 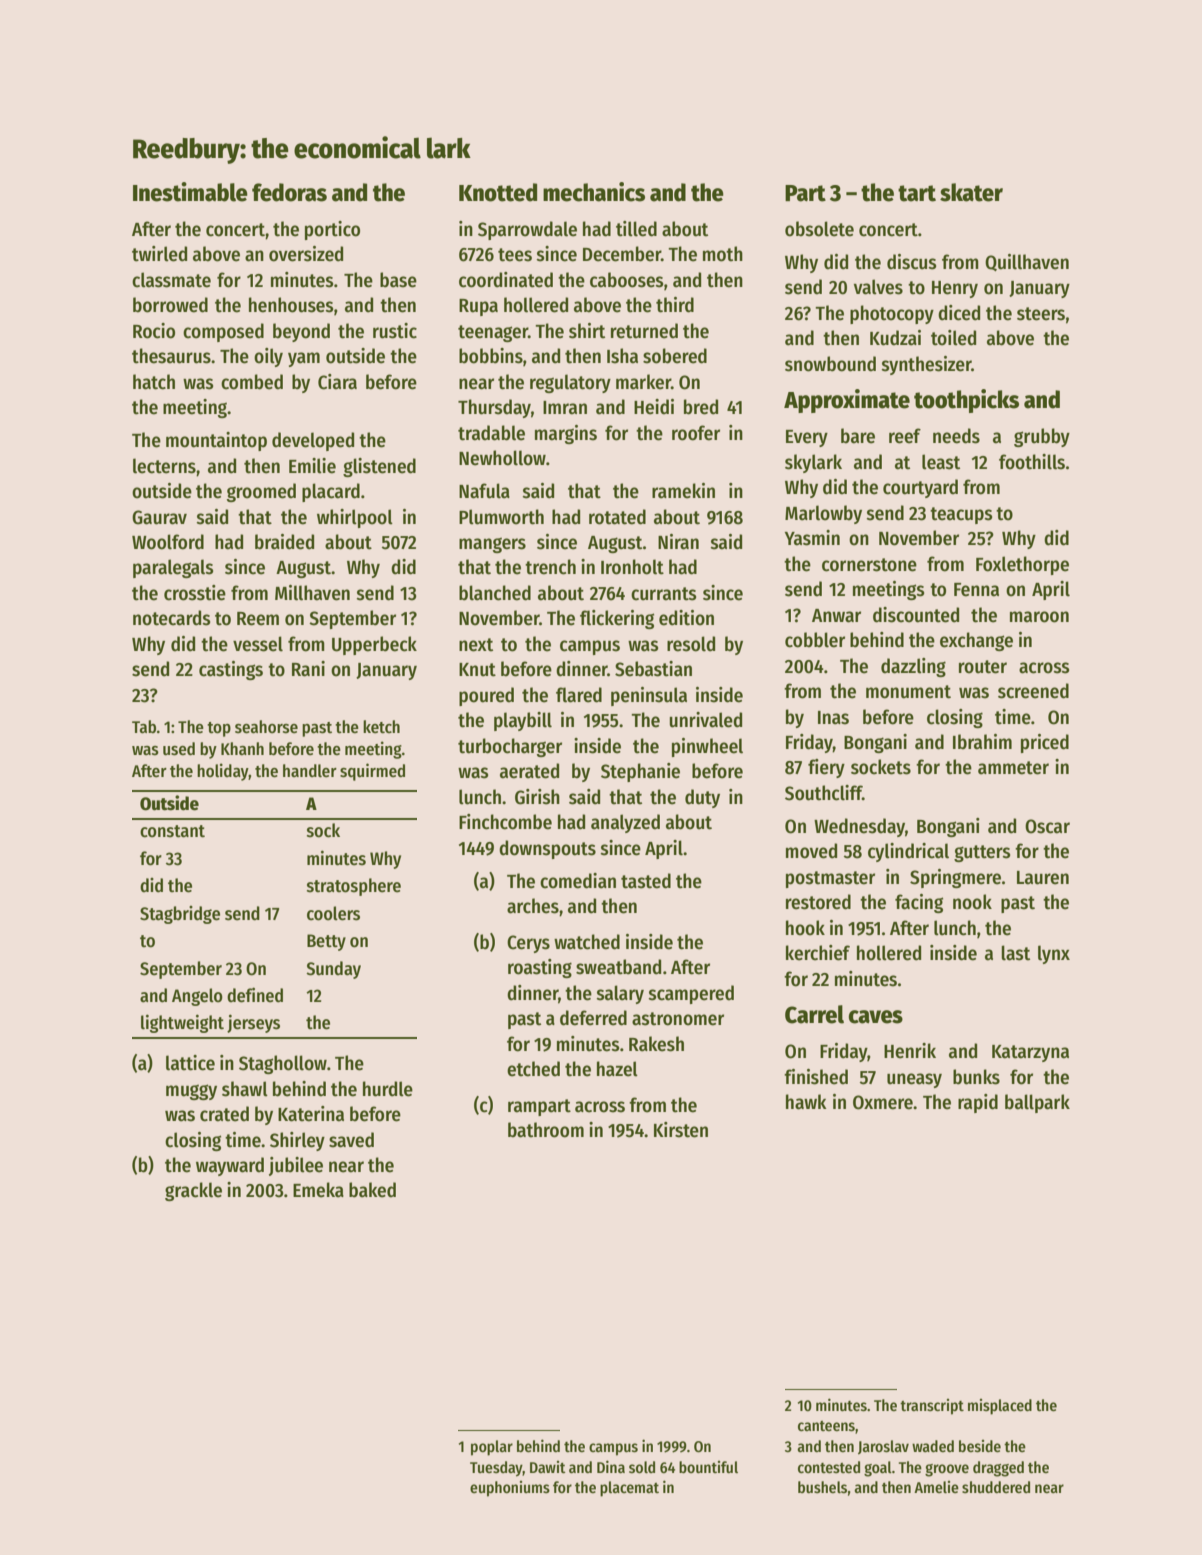 I want to click on Tuesday, so click(x=496, y=1469).
